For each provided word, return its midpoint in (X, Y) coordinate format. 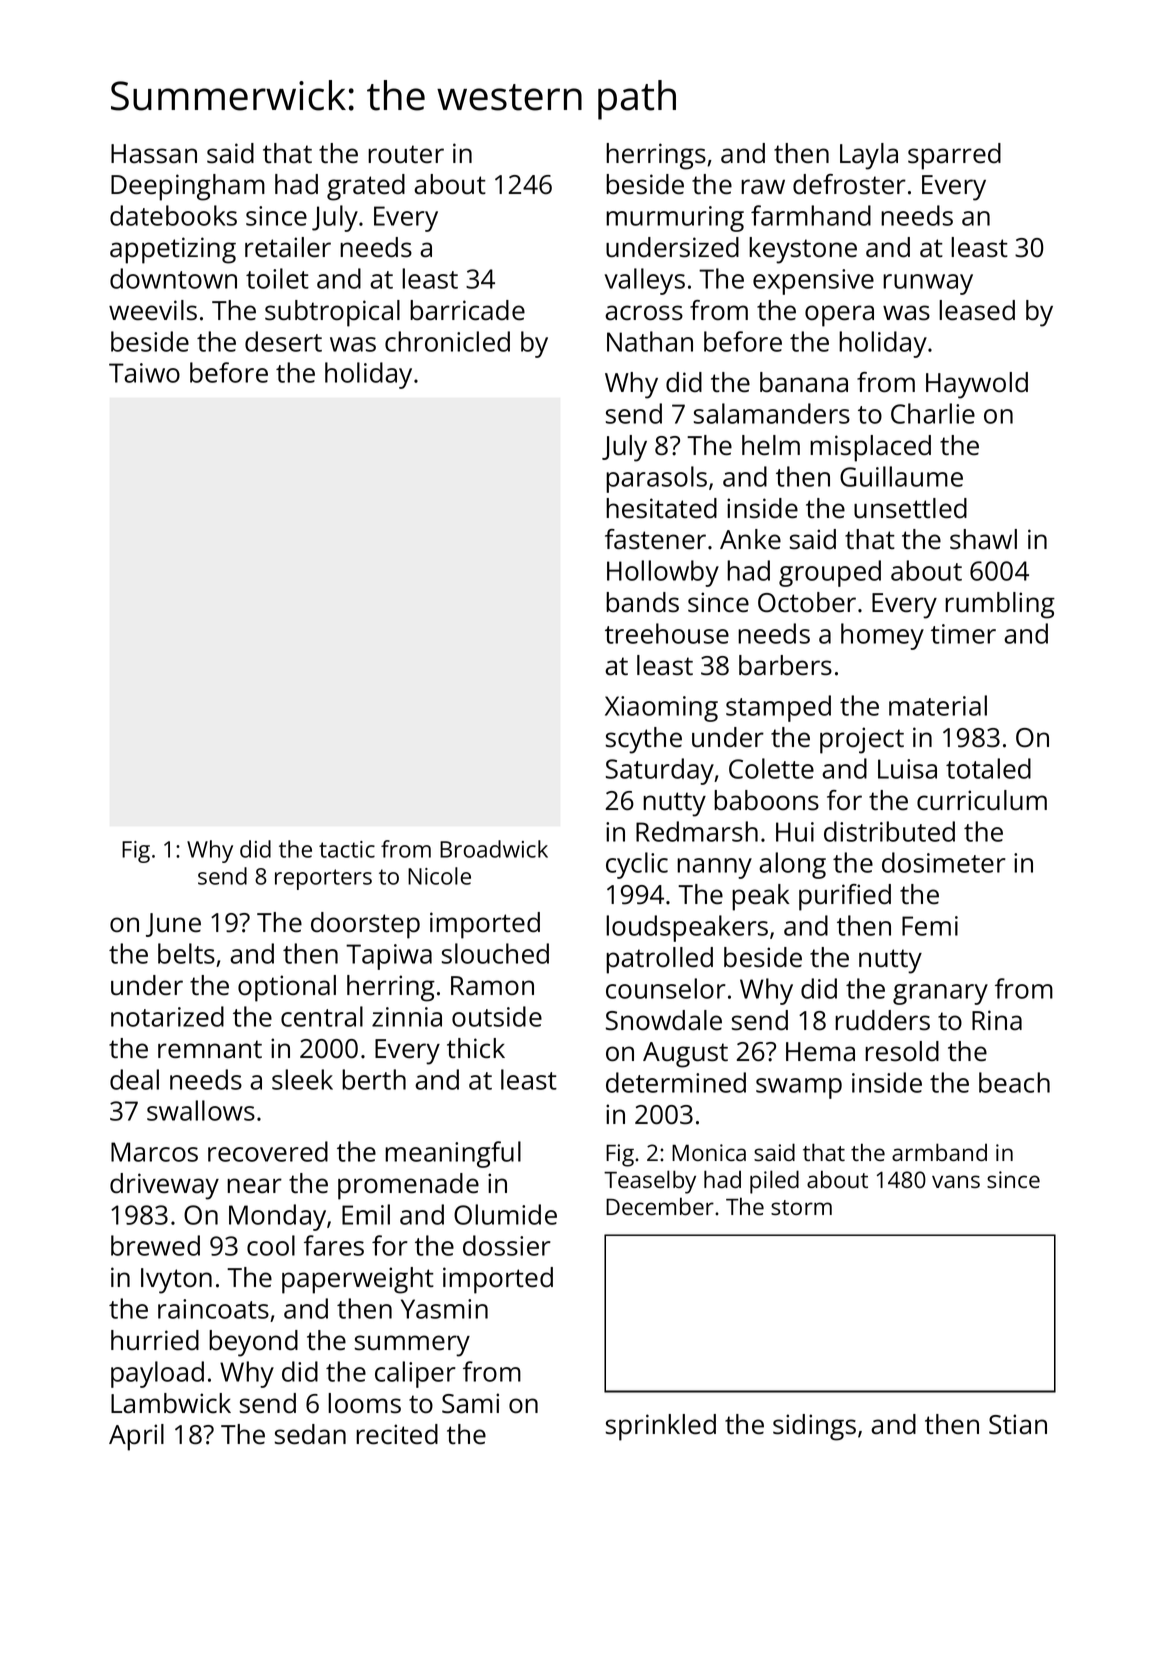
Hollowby (663, 573)
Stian (1018, 1424)
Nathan (650, 341)
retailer (288, 247)
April (136, 1437)
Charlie (933, 413)
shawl (983, 539)
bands (642, 602)
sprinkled (661, 1427)
